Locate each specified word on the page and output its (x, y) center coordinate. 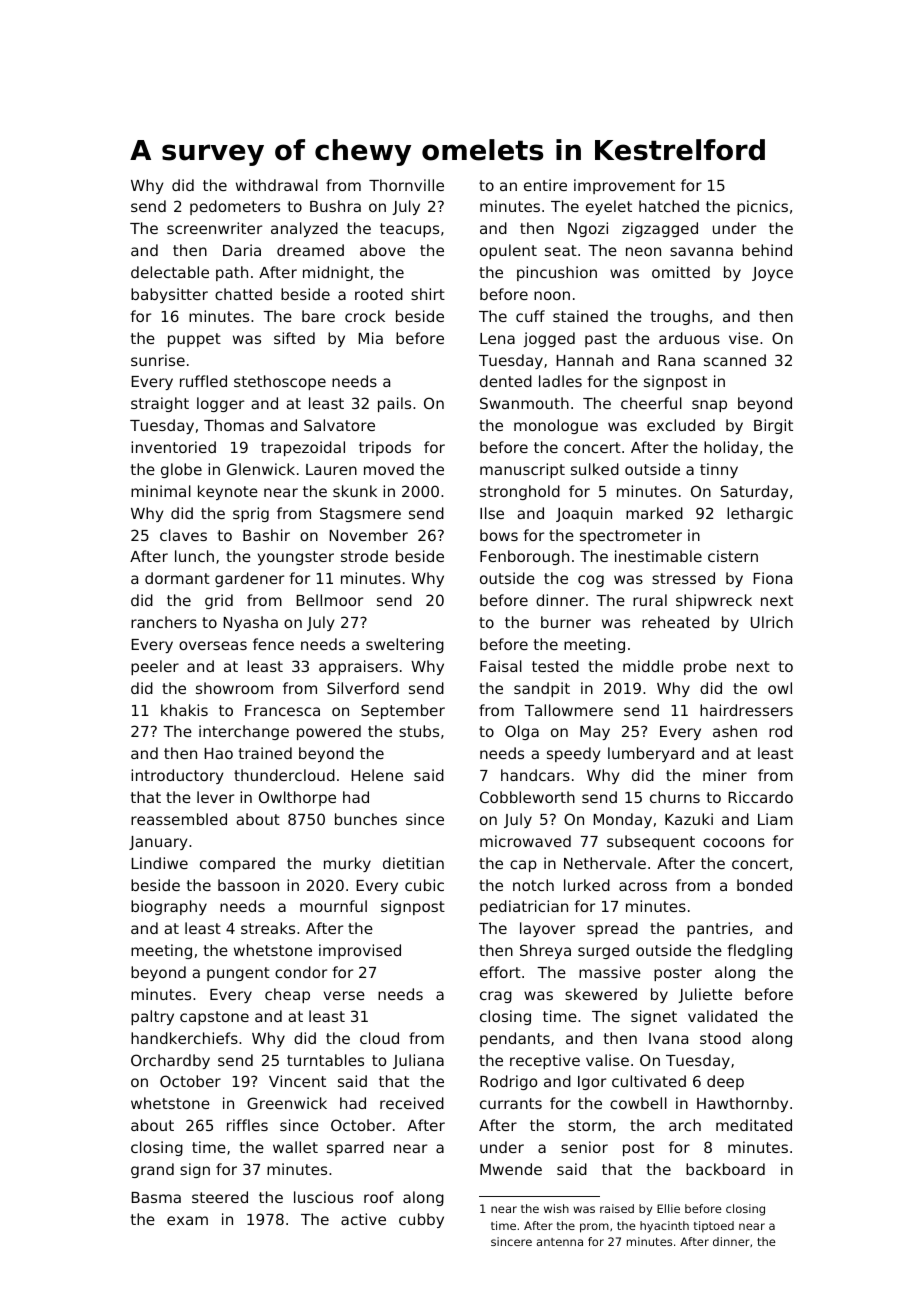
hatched (669, 206)
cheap (287, 995)
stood (720, 1038)
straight (160, 404)
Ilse (492, 513)
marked (654, 513)
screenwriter (214, 228)
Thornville (406, 185)
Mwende (511, 1169)
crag (496, 997)
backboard (725, 1169)
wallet (295, 1147)
